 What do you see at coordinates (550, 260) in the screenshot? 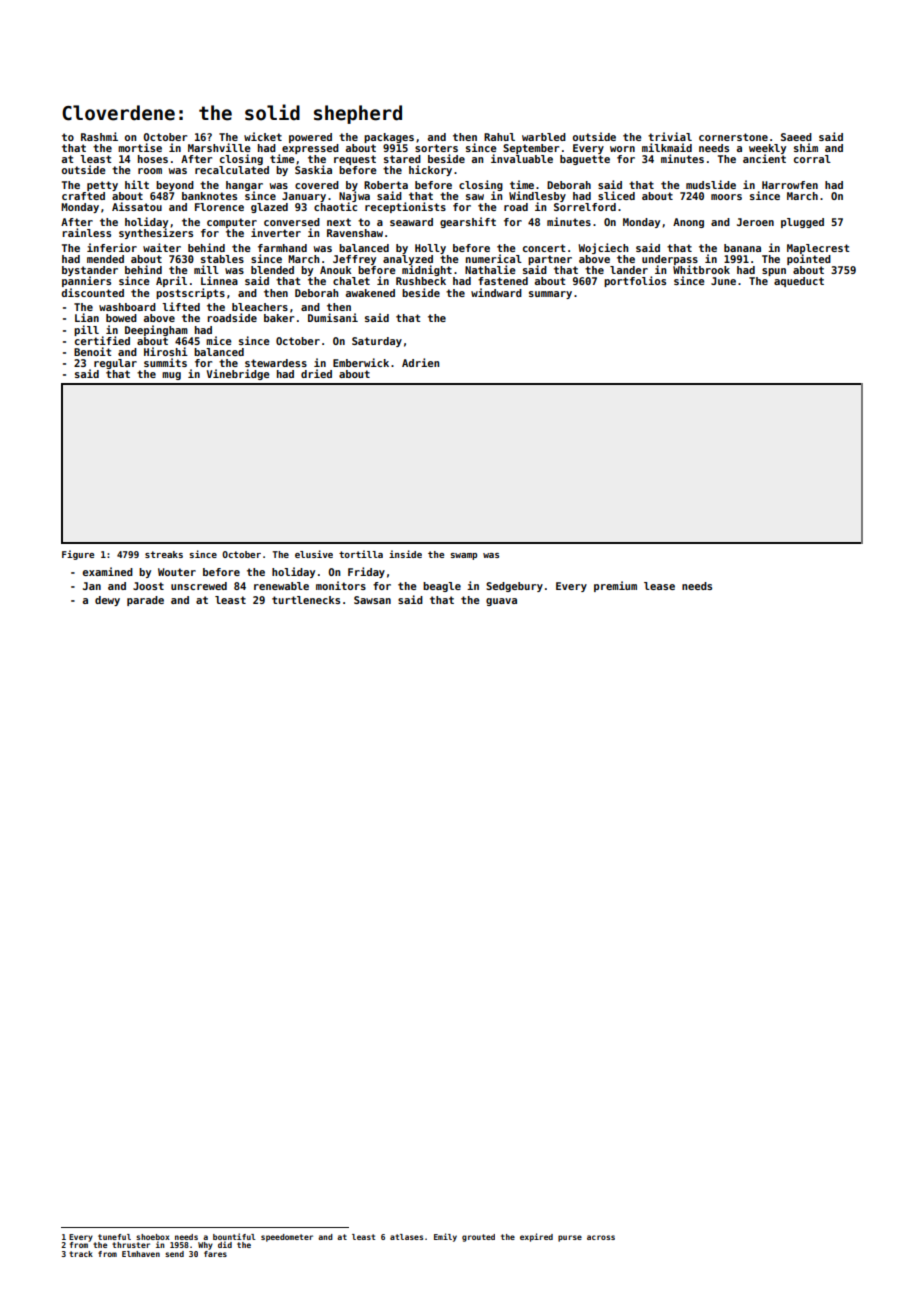
I see `partner` at bounding box center [550, 260].
